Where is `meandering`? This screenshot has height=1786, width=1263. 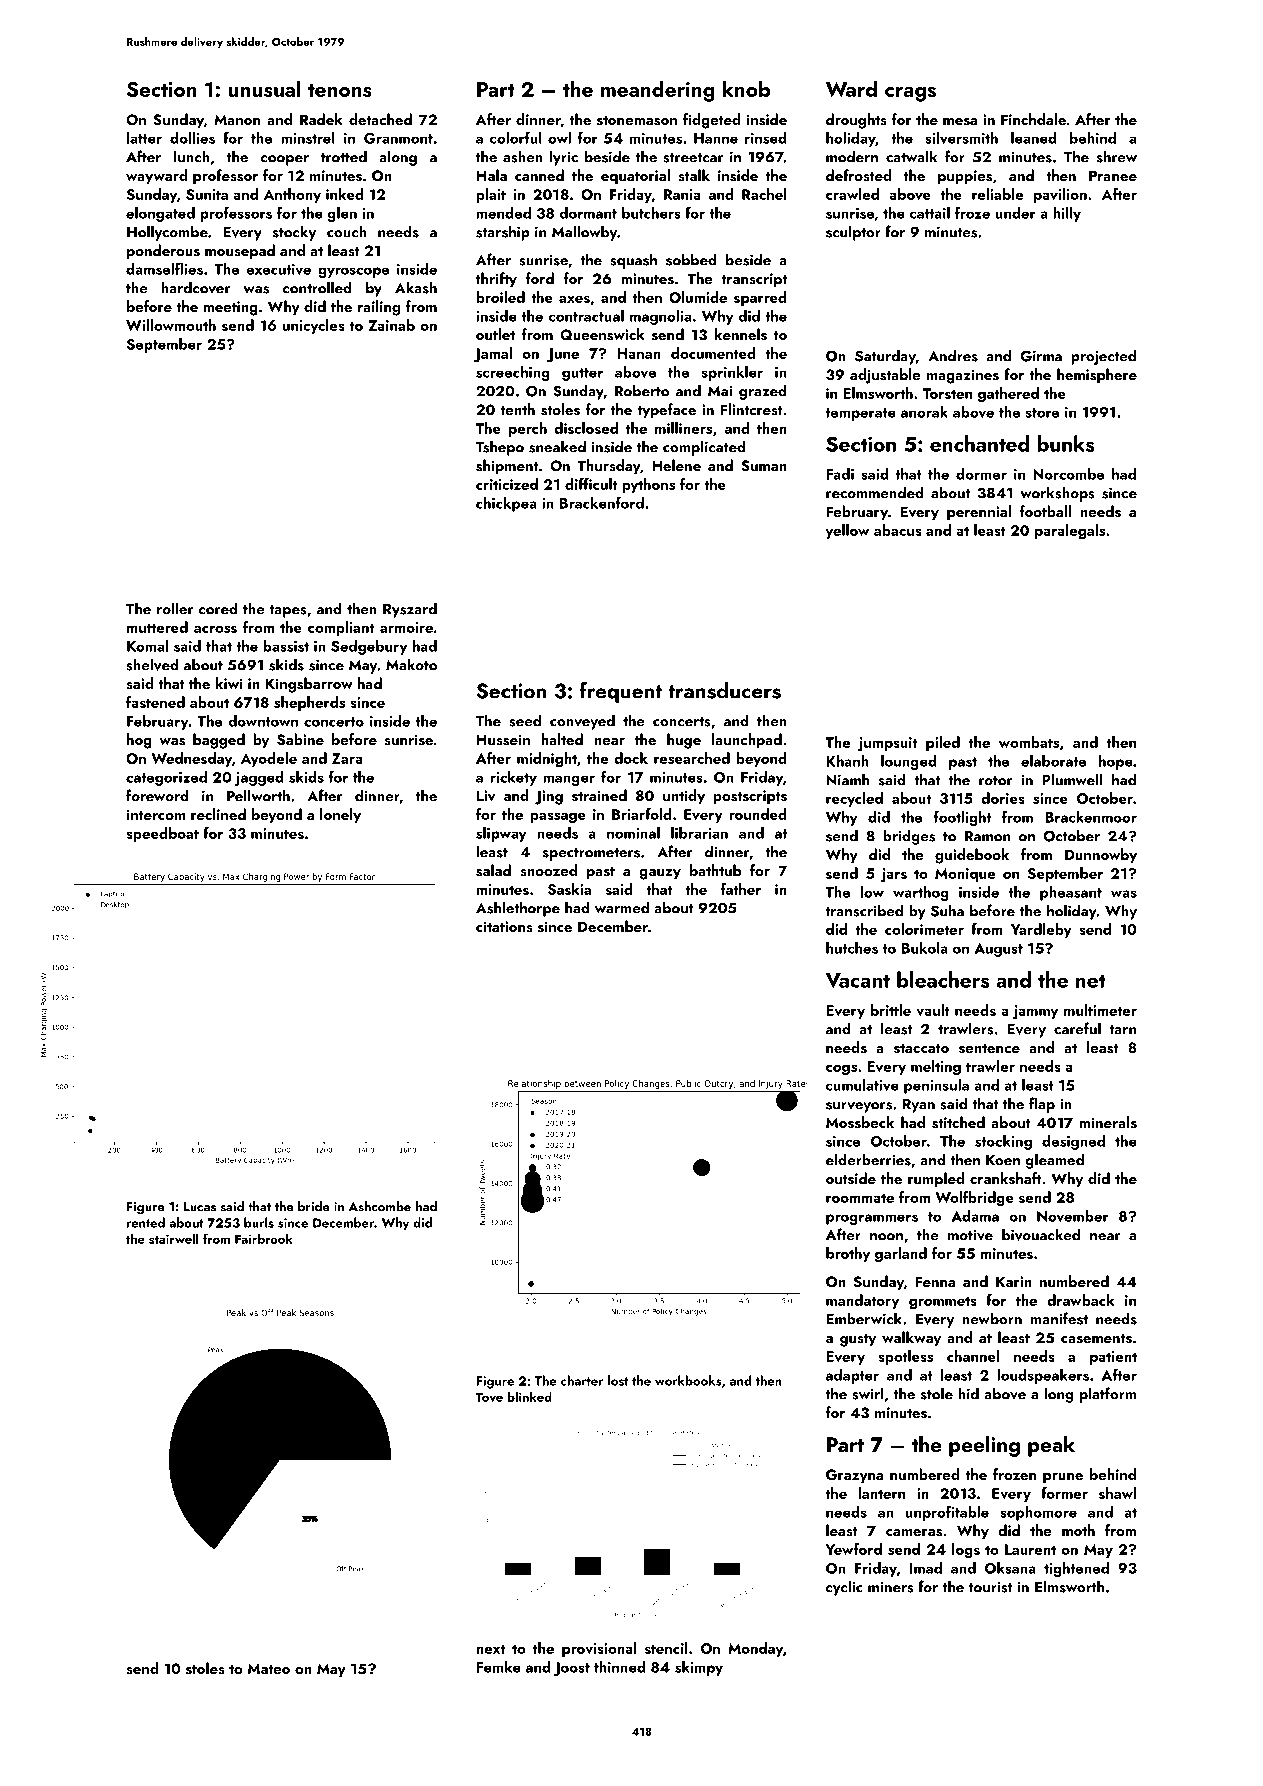 meandering is located at coordinates (658, 91).
